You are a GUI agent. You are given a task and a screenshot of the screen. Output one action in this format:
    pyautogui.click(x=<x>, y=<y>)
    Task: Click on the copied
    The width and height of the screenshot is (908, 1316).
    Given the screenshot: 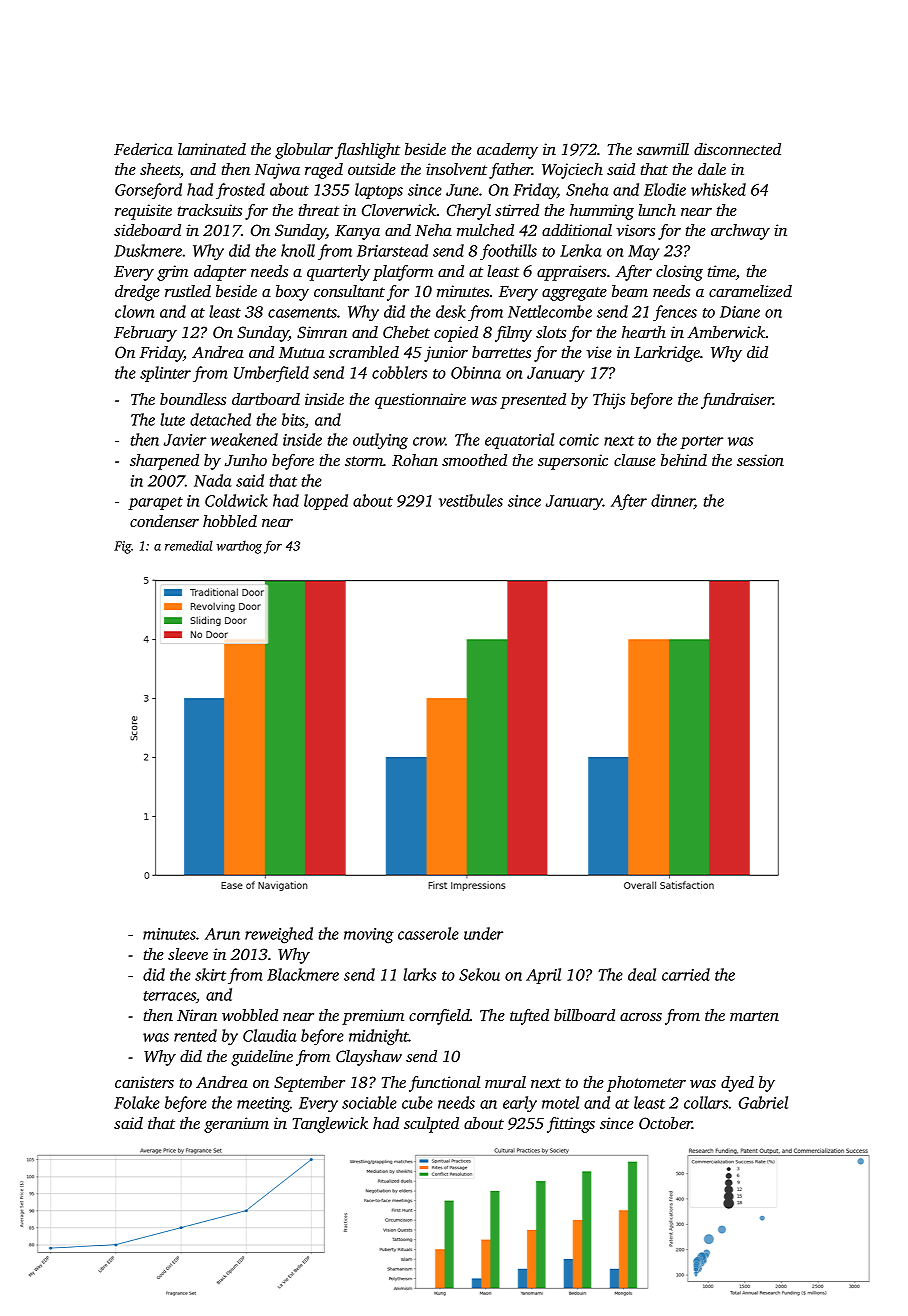 What is the action you would take?
    pyautogui.click(x=456, y=334)
